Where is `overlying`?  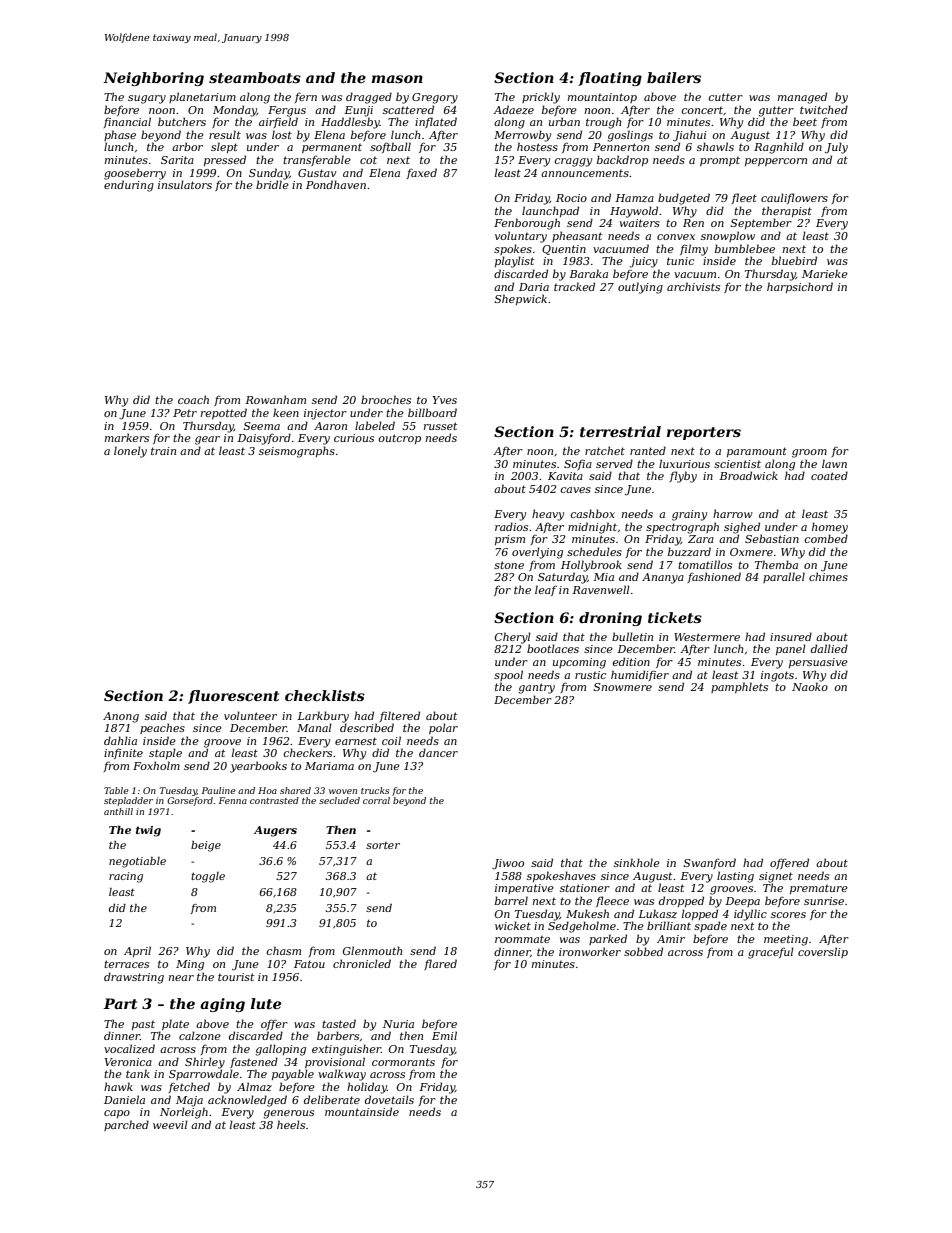
overlying is located at coordinates (537, 553).
